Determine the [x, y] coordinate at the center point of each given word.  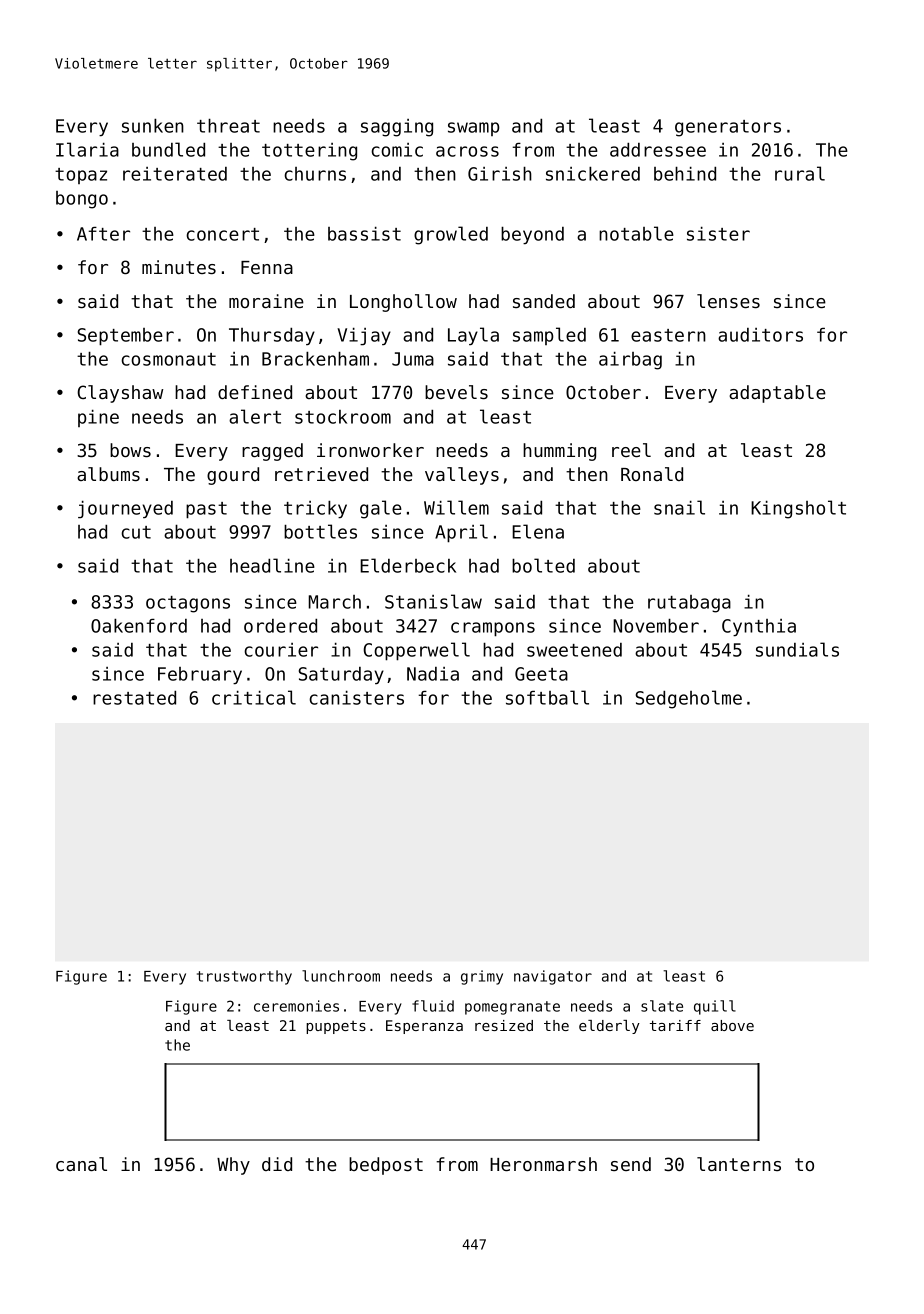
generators [728, 128]
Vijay [364, 337]
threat [228, 126]
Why [233, 1166]
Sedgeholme [689, 699]
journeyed [125, 510]
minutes [179, 267]
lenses [728, 301]
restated [134, 698]
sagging [397, 128]
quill [715, 1007]
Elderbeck [408, 565]
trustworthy [244, 977]
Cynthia [759, 628]
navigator [553, 977]
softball [547, 697]
